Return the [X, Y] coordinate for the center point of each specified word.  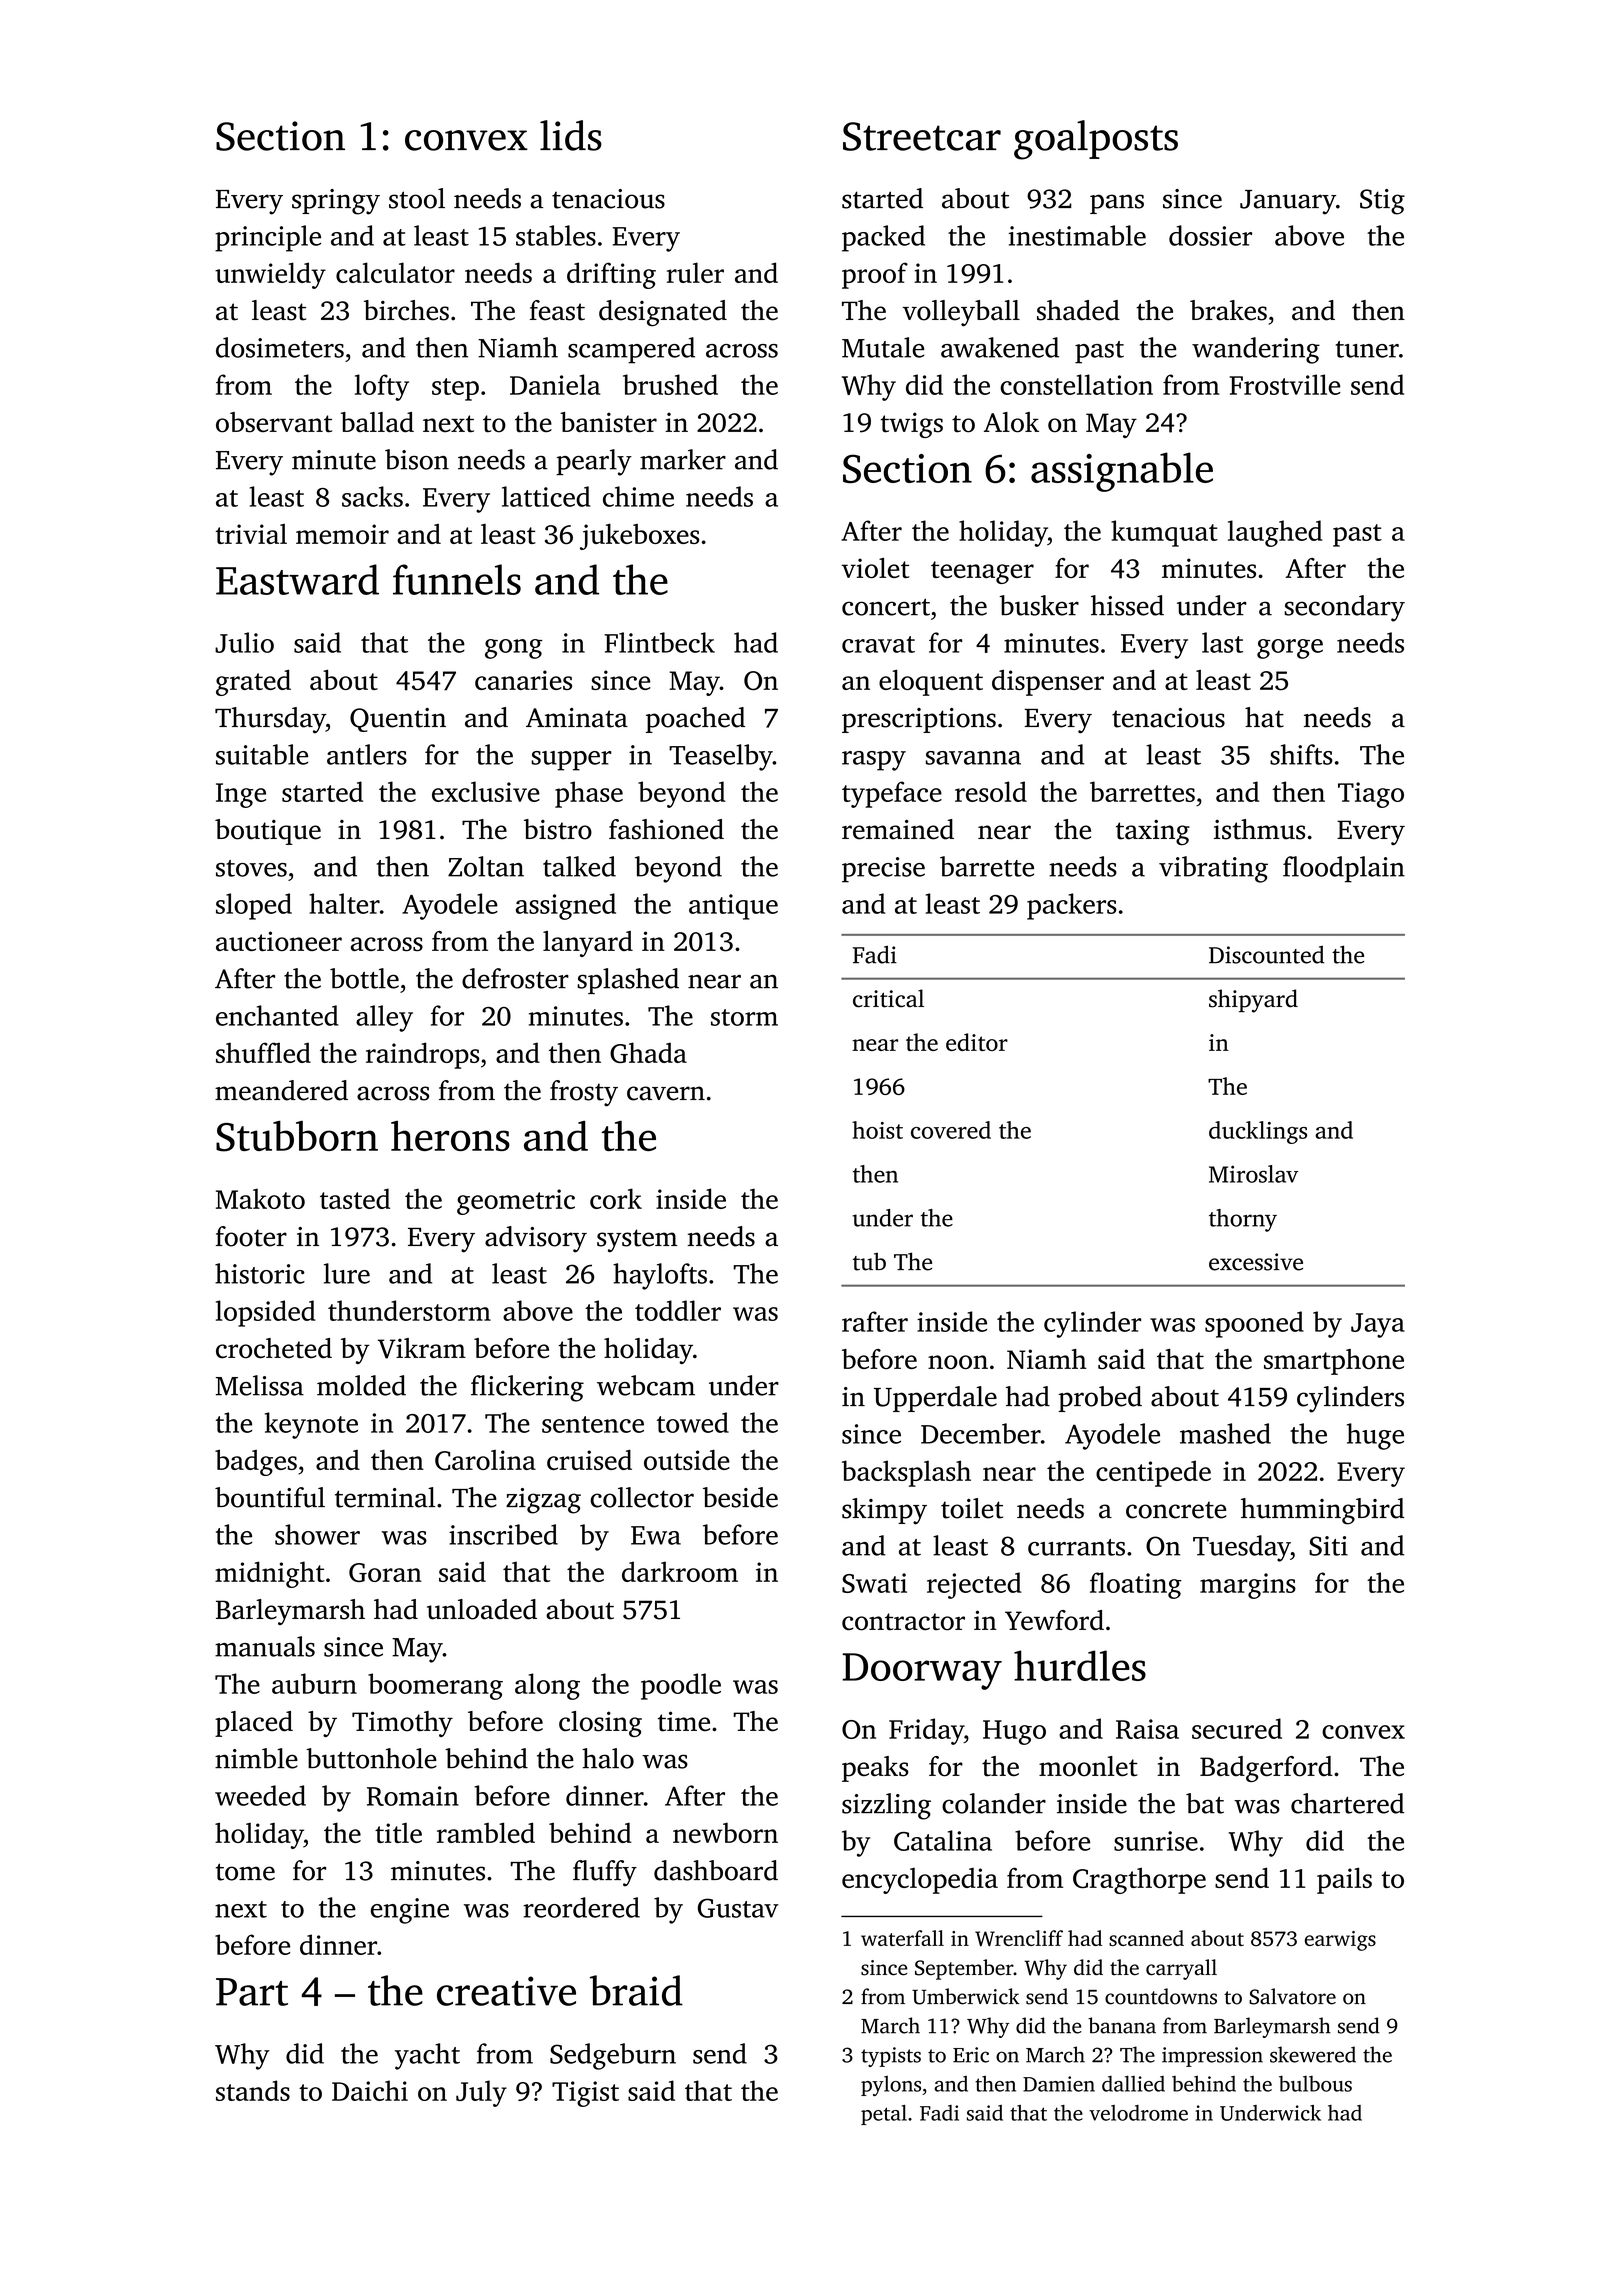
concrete [1176, 1510]
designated [663, 313]
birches [406, 310]
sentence [593, 1424]
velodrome [1138, 2113]
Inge [241, 795]
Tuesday [1241, 1548]
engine [410, 1911]
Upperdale [935, 1399]
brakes [1228, 310]
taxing [1153, 832]
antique [733, 907]
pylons [891, 2086]
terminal [385, 1497]
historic [260, 1273]
